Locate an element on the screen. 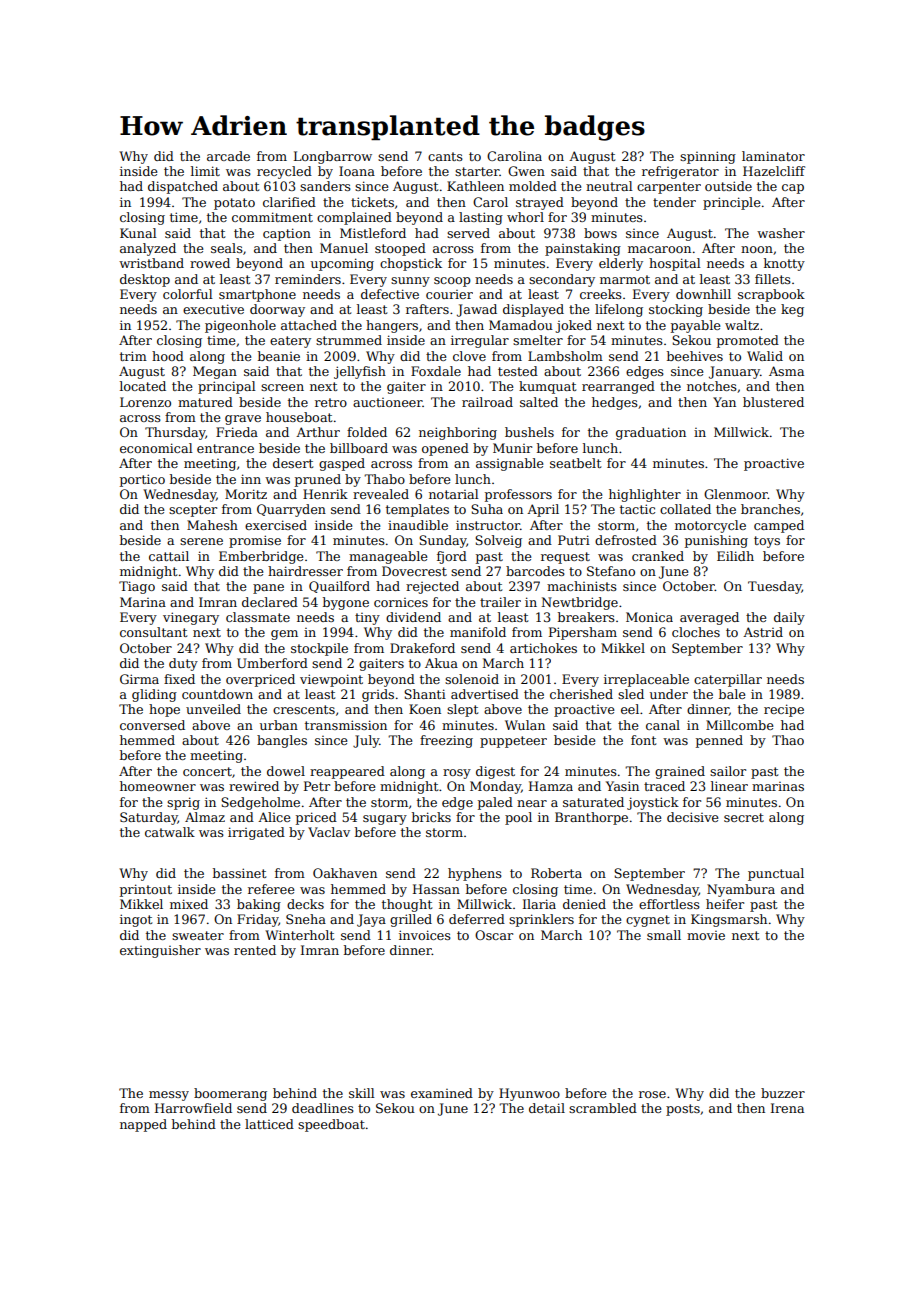 Image resolution: width=924 pixels, height=1308 pixels. napped is located at coordinates (143, 1125).
